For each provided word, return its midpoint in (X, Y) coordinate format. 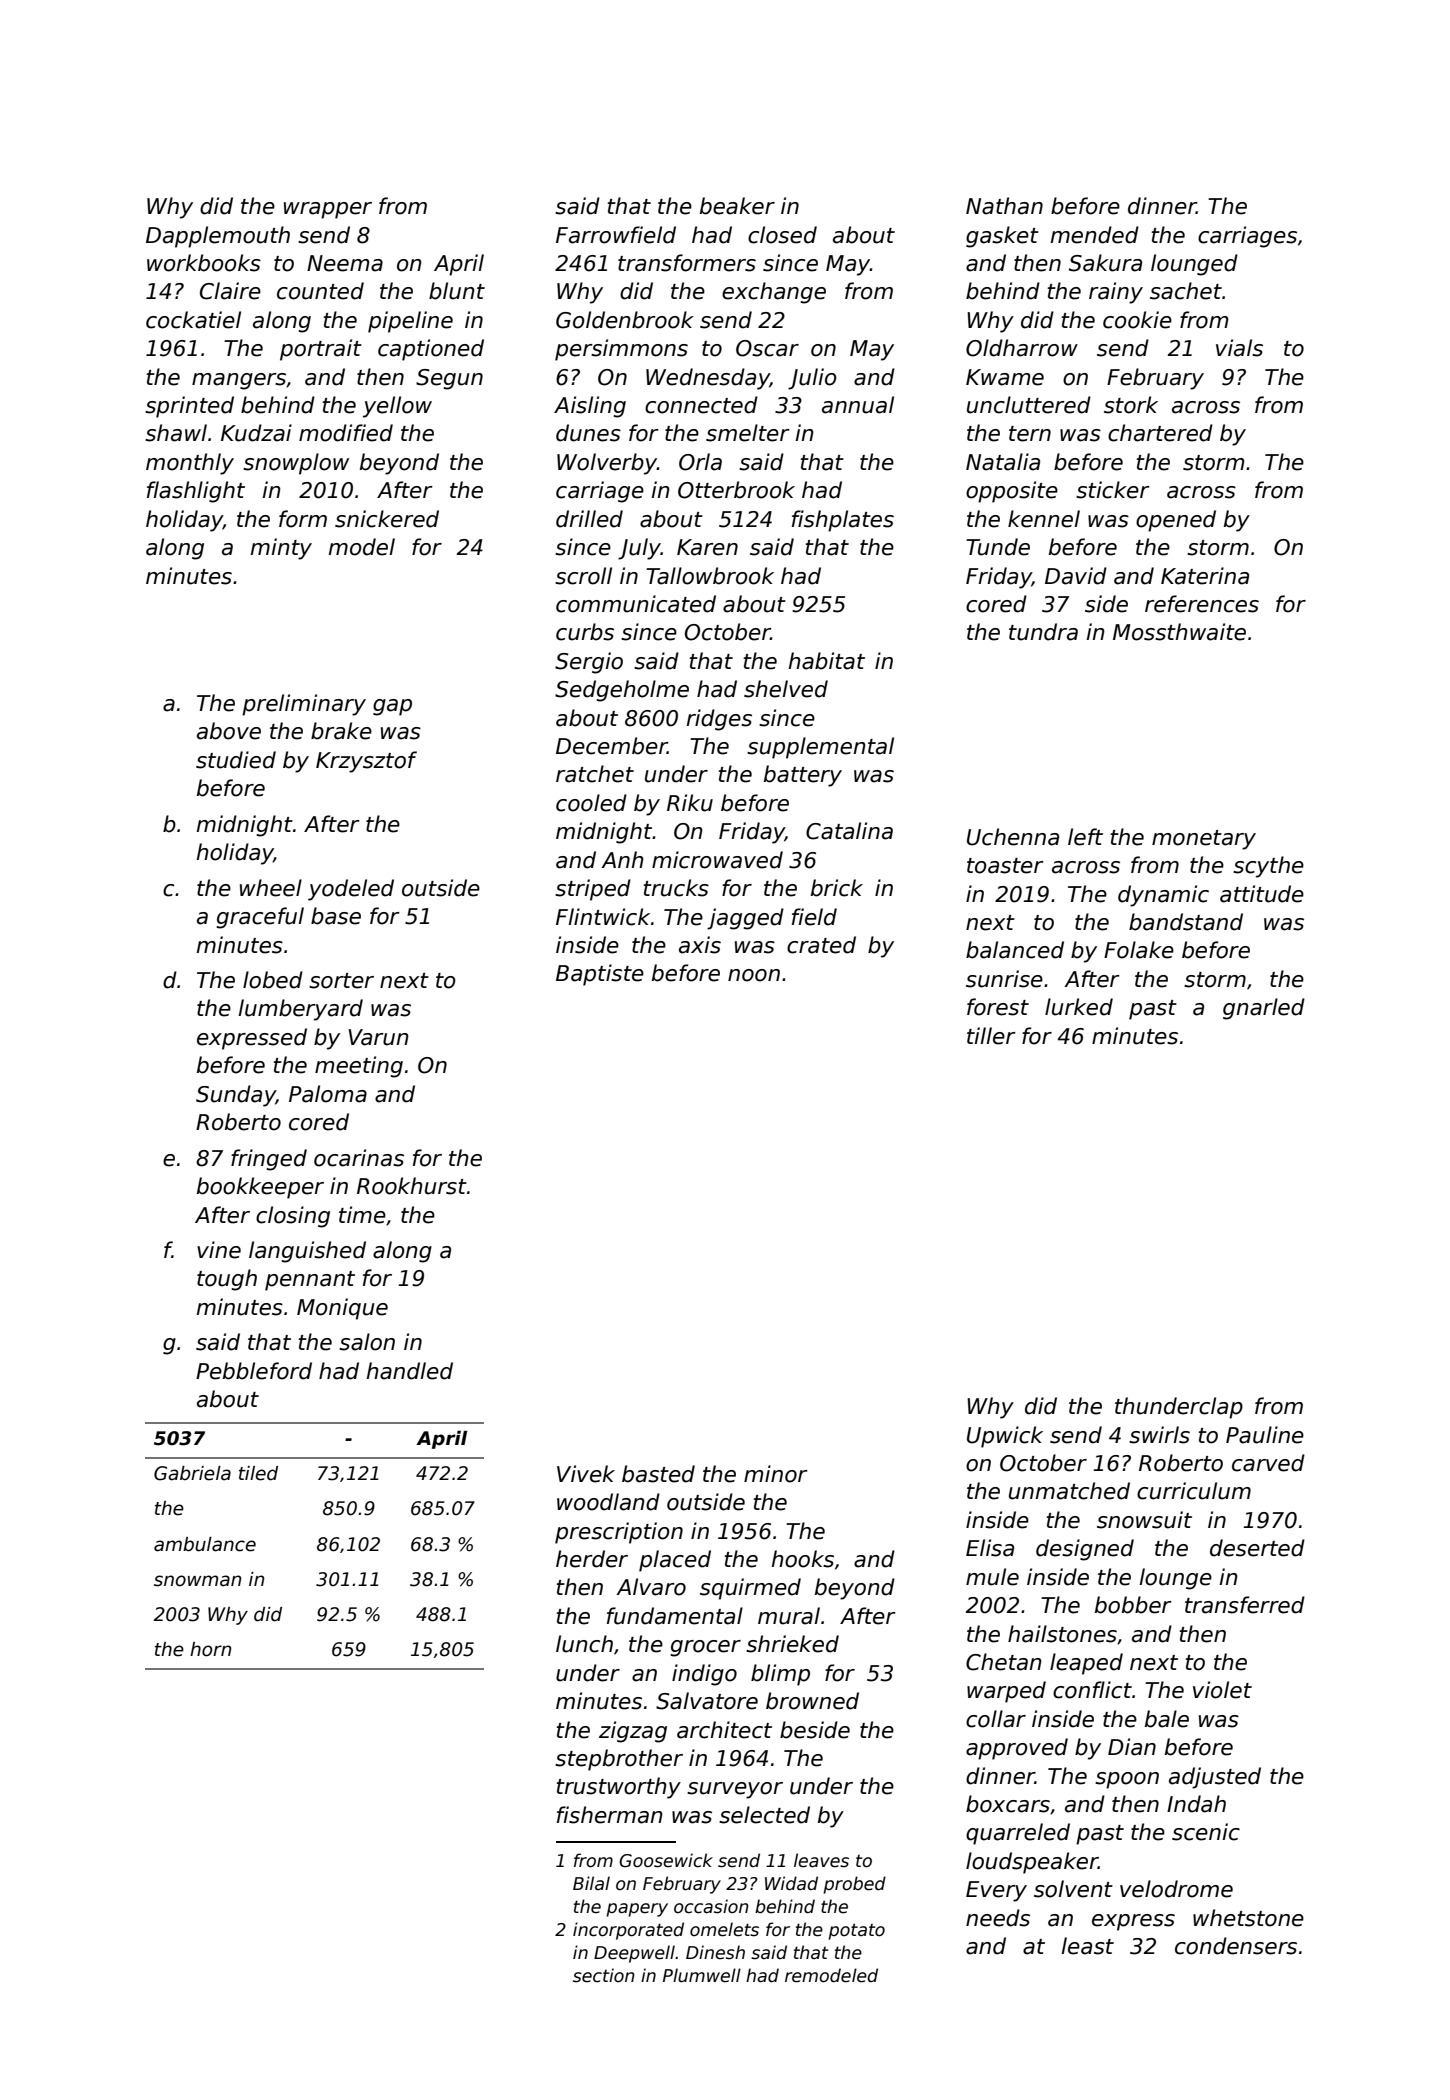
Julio (812, 379)
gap (392, 707)
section (604, 1975)
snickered (387, 519)
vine (219, 1250)
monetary (1204, 840)
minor (776, 1474)
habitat (826, 661)
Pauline (1265, 1435)
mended (1094, 235)
